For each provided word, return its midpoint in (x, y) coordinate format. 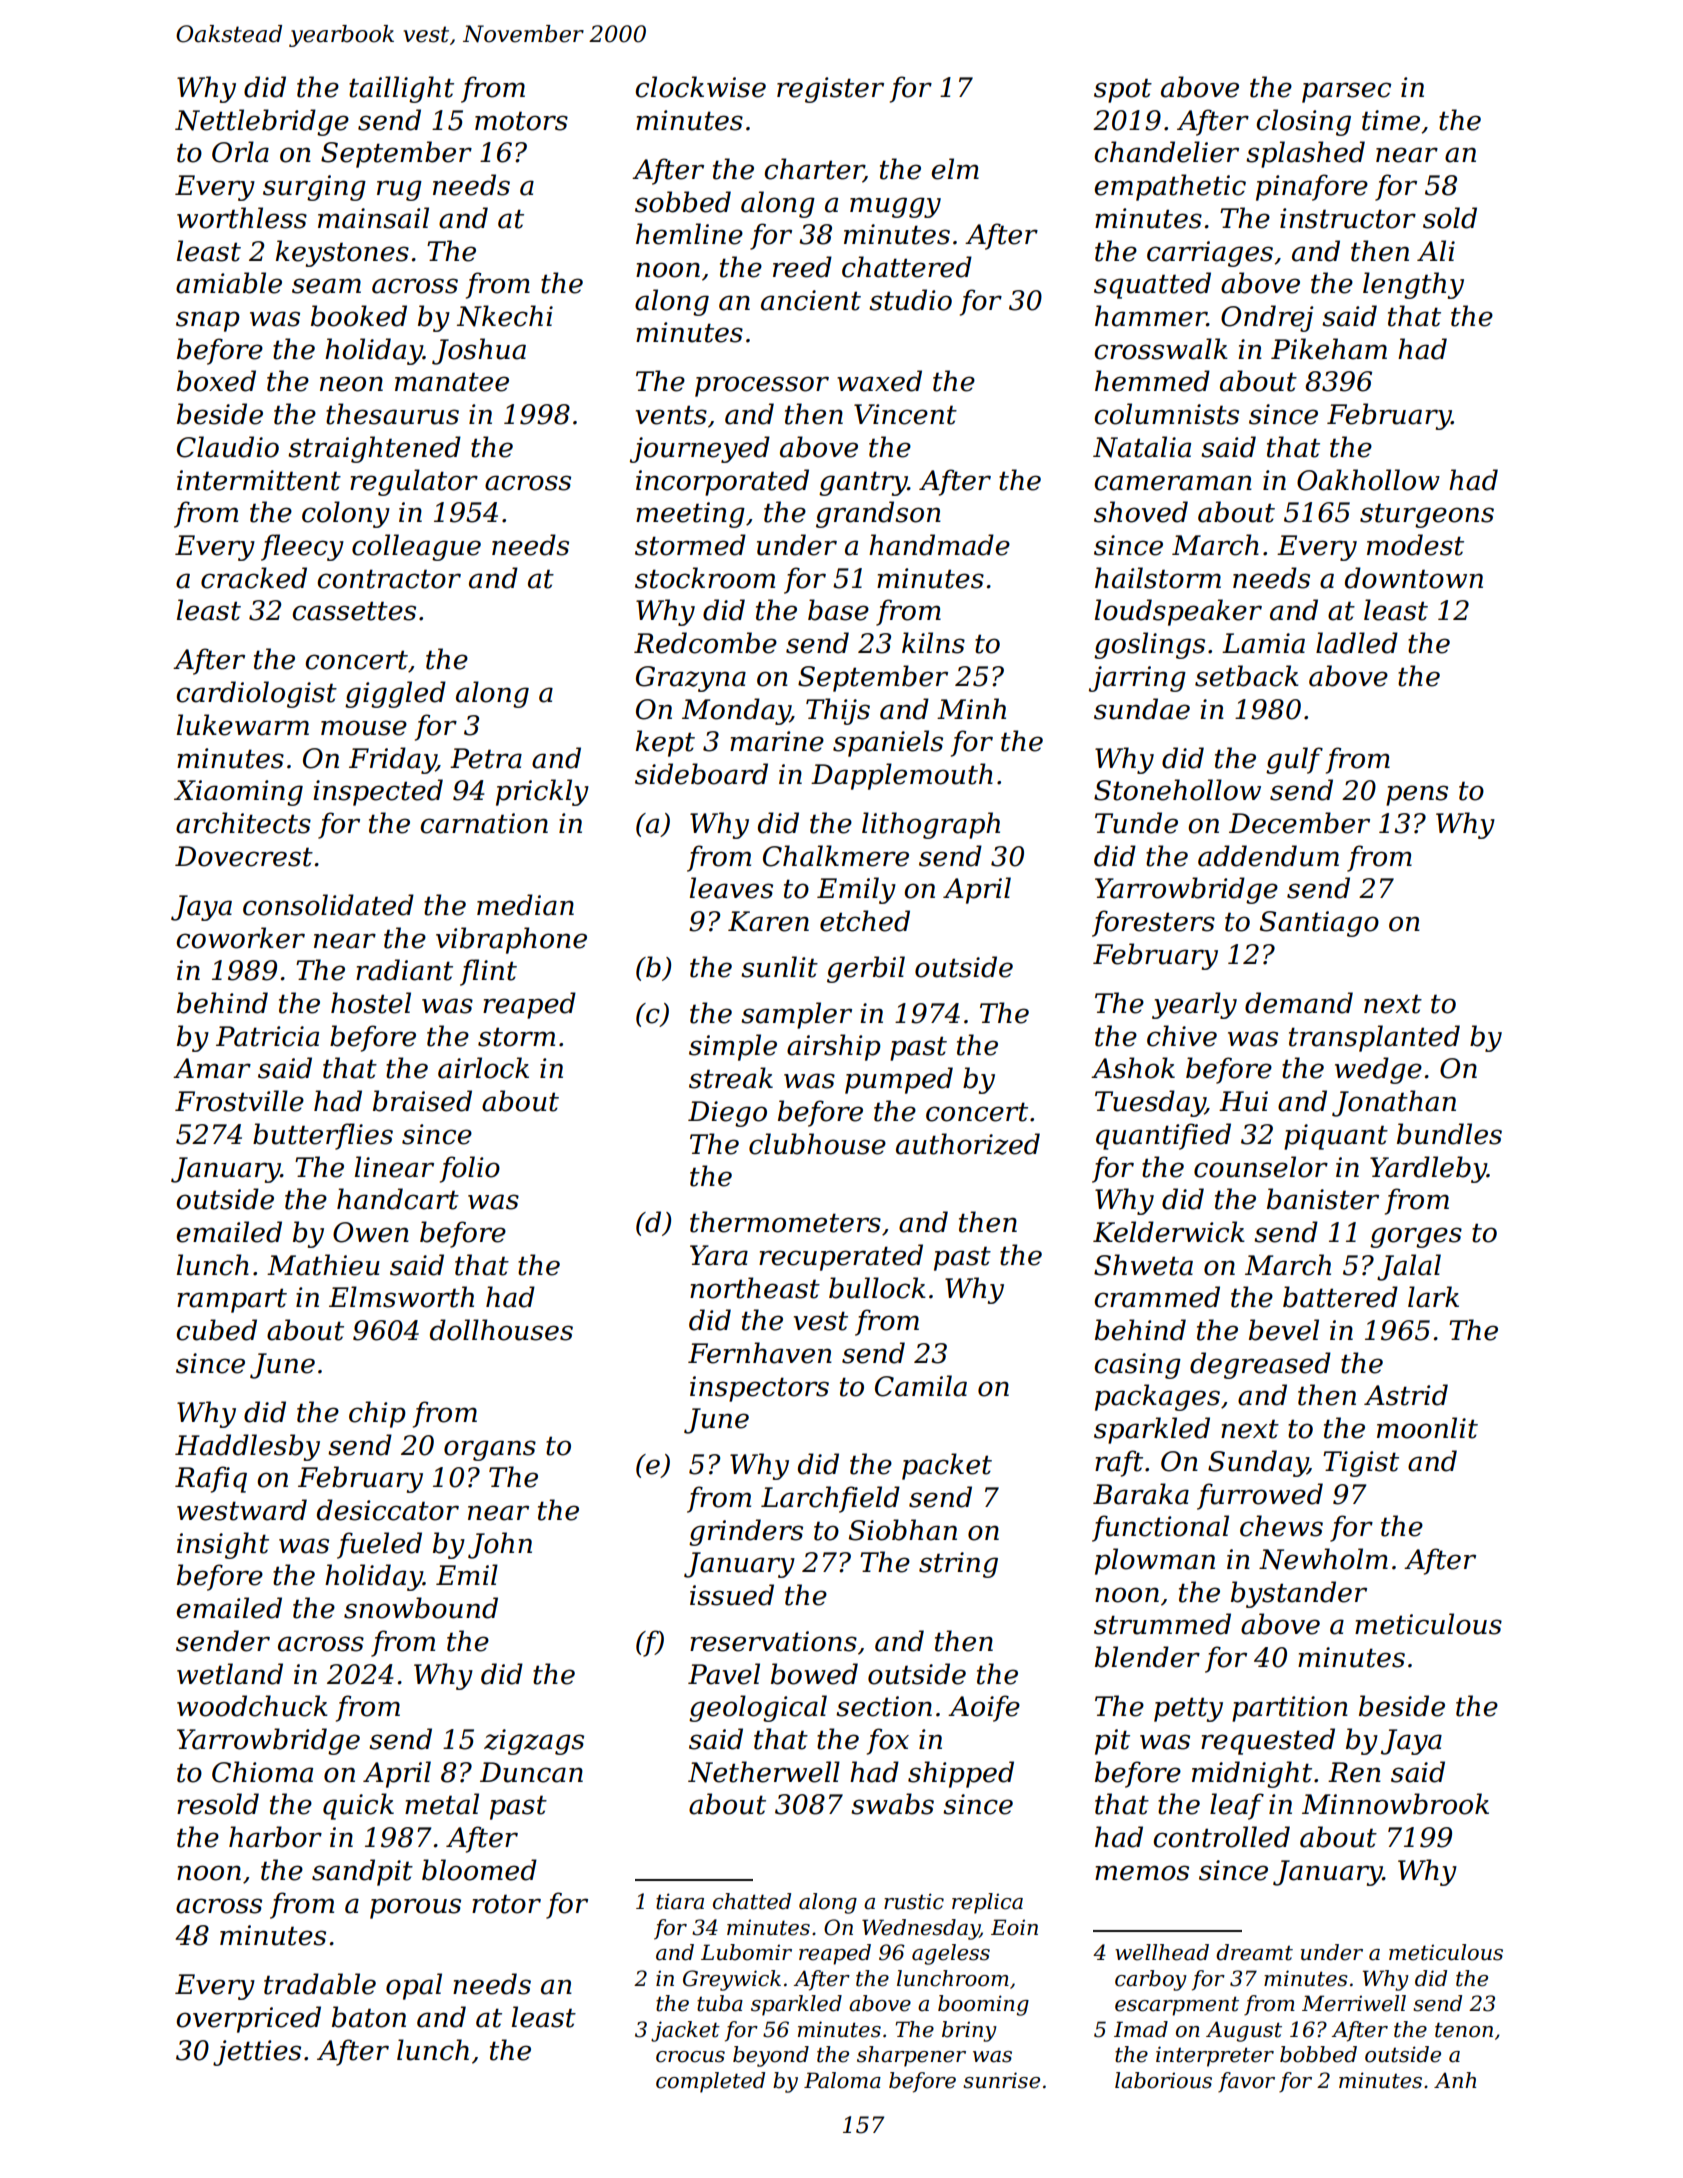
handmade (939, 545)
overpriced (248, 2019)
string (958, 1565)
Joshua (479, 351)
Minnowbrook (1395, 1804)
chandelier (1166, 152)
